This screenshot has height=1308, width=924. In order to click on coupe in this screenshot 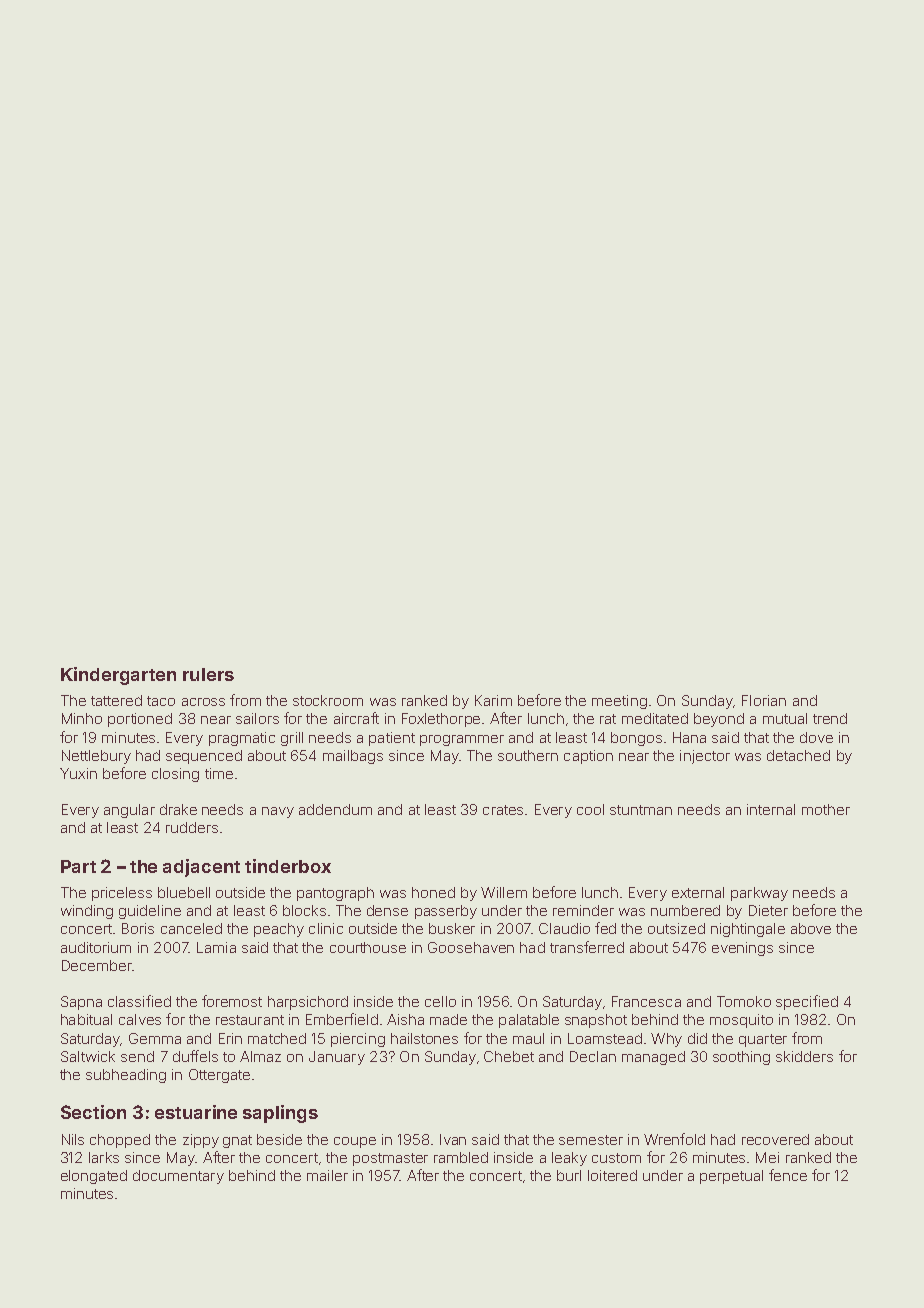, I will do `click(355, 1142)`.
